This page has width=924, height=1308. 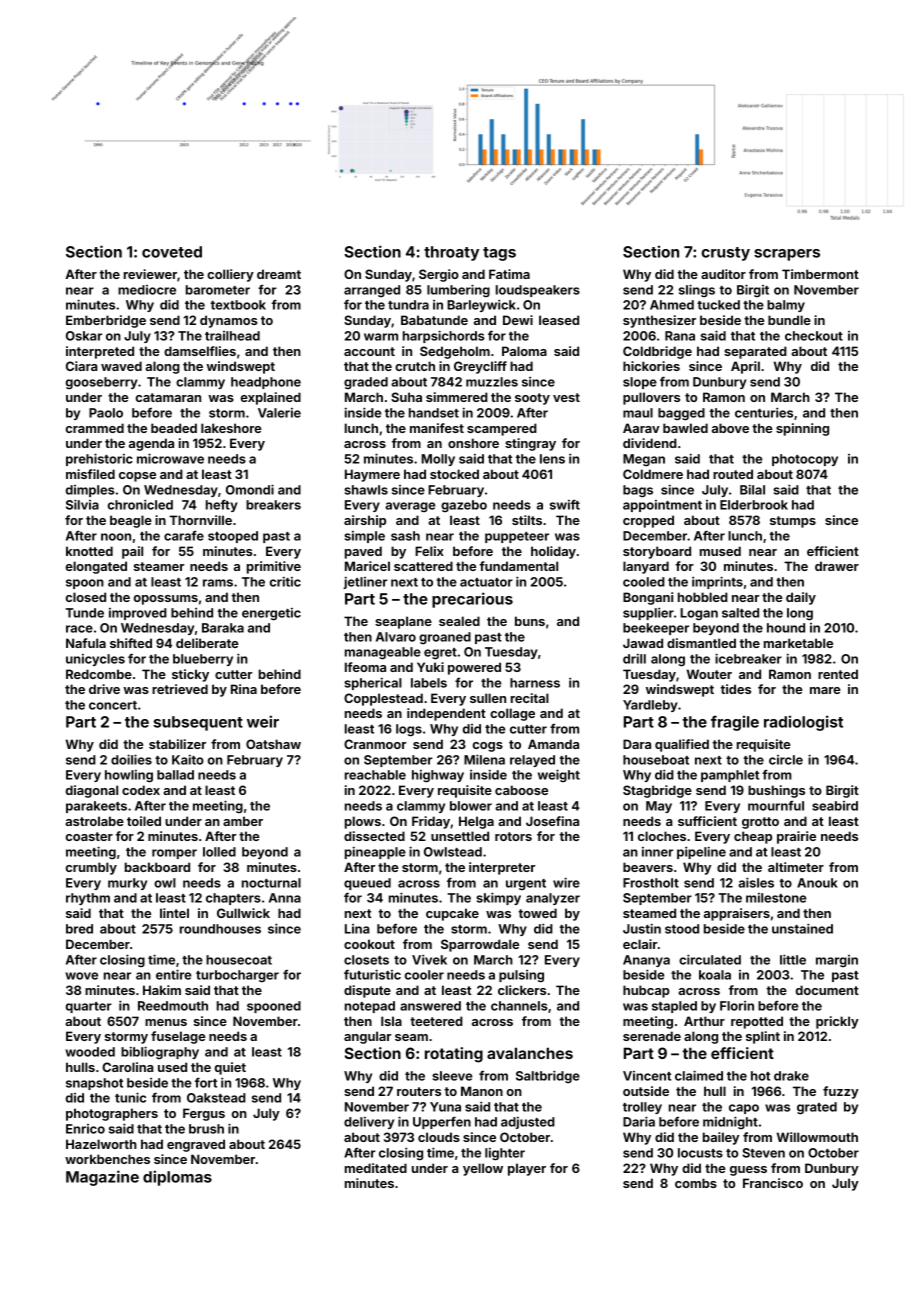 I want to click on Molly, so click(x=438, y=460).
